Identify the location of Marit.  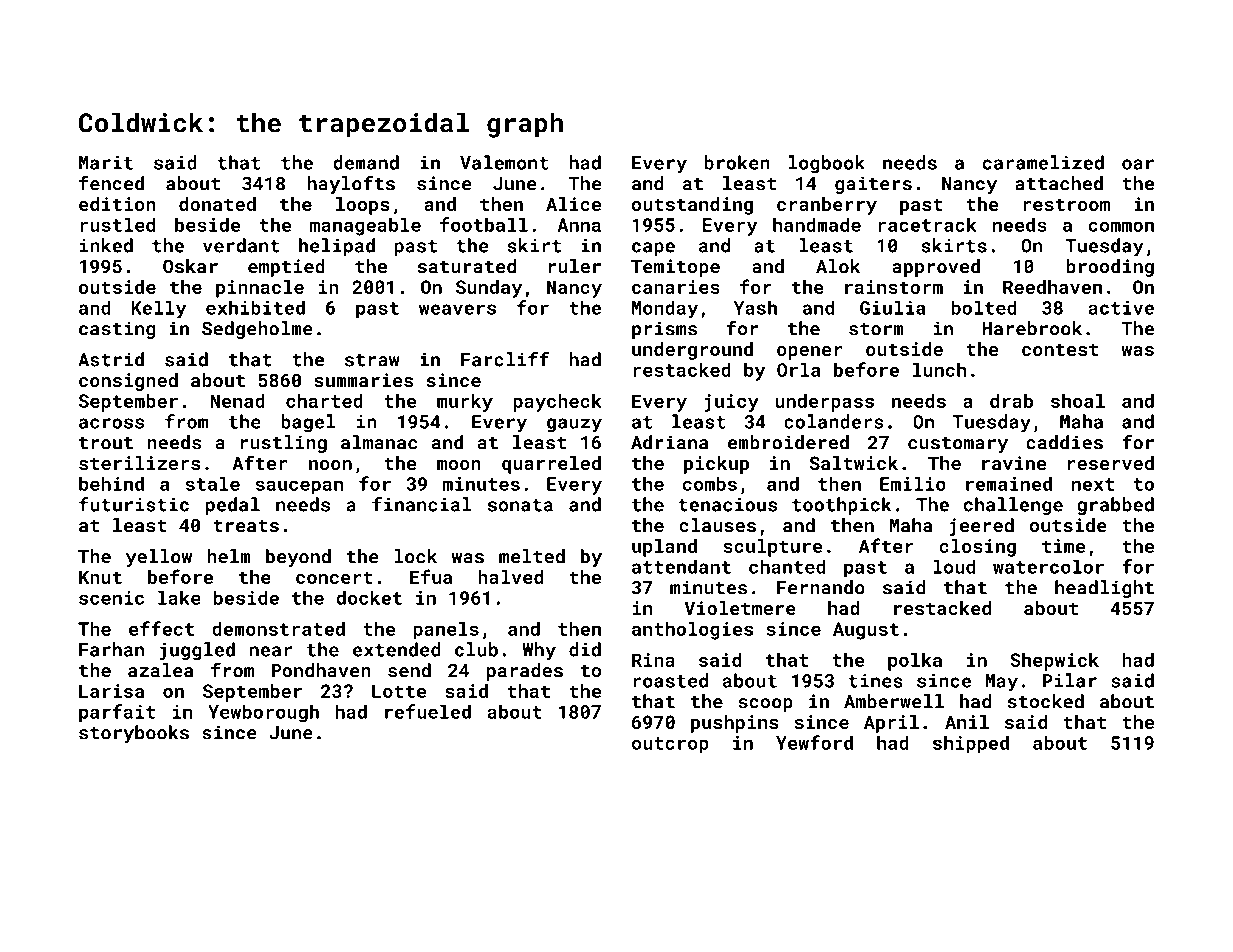
(106, 163).
